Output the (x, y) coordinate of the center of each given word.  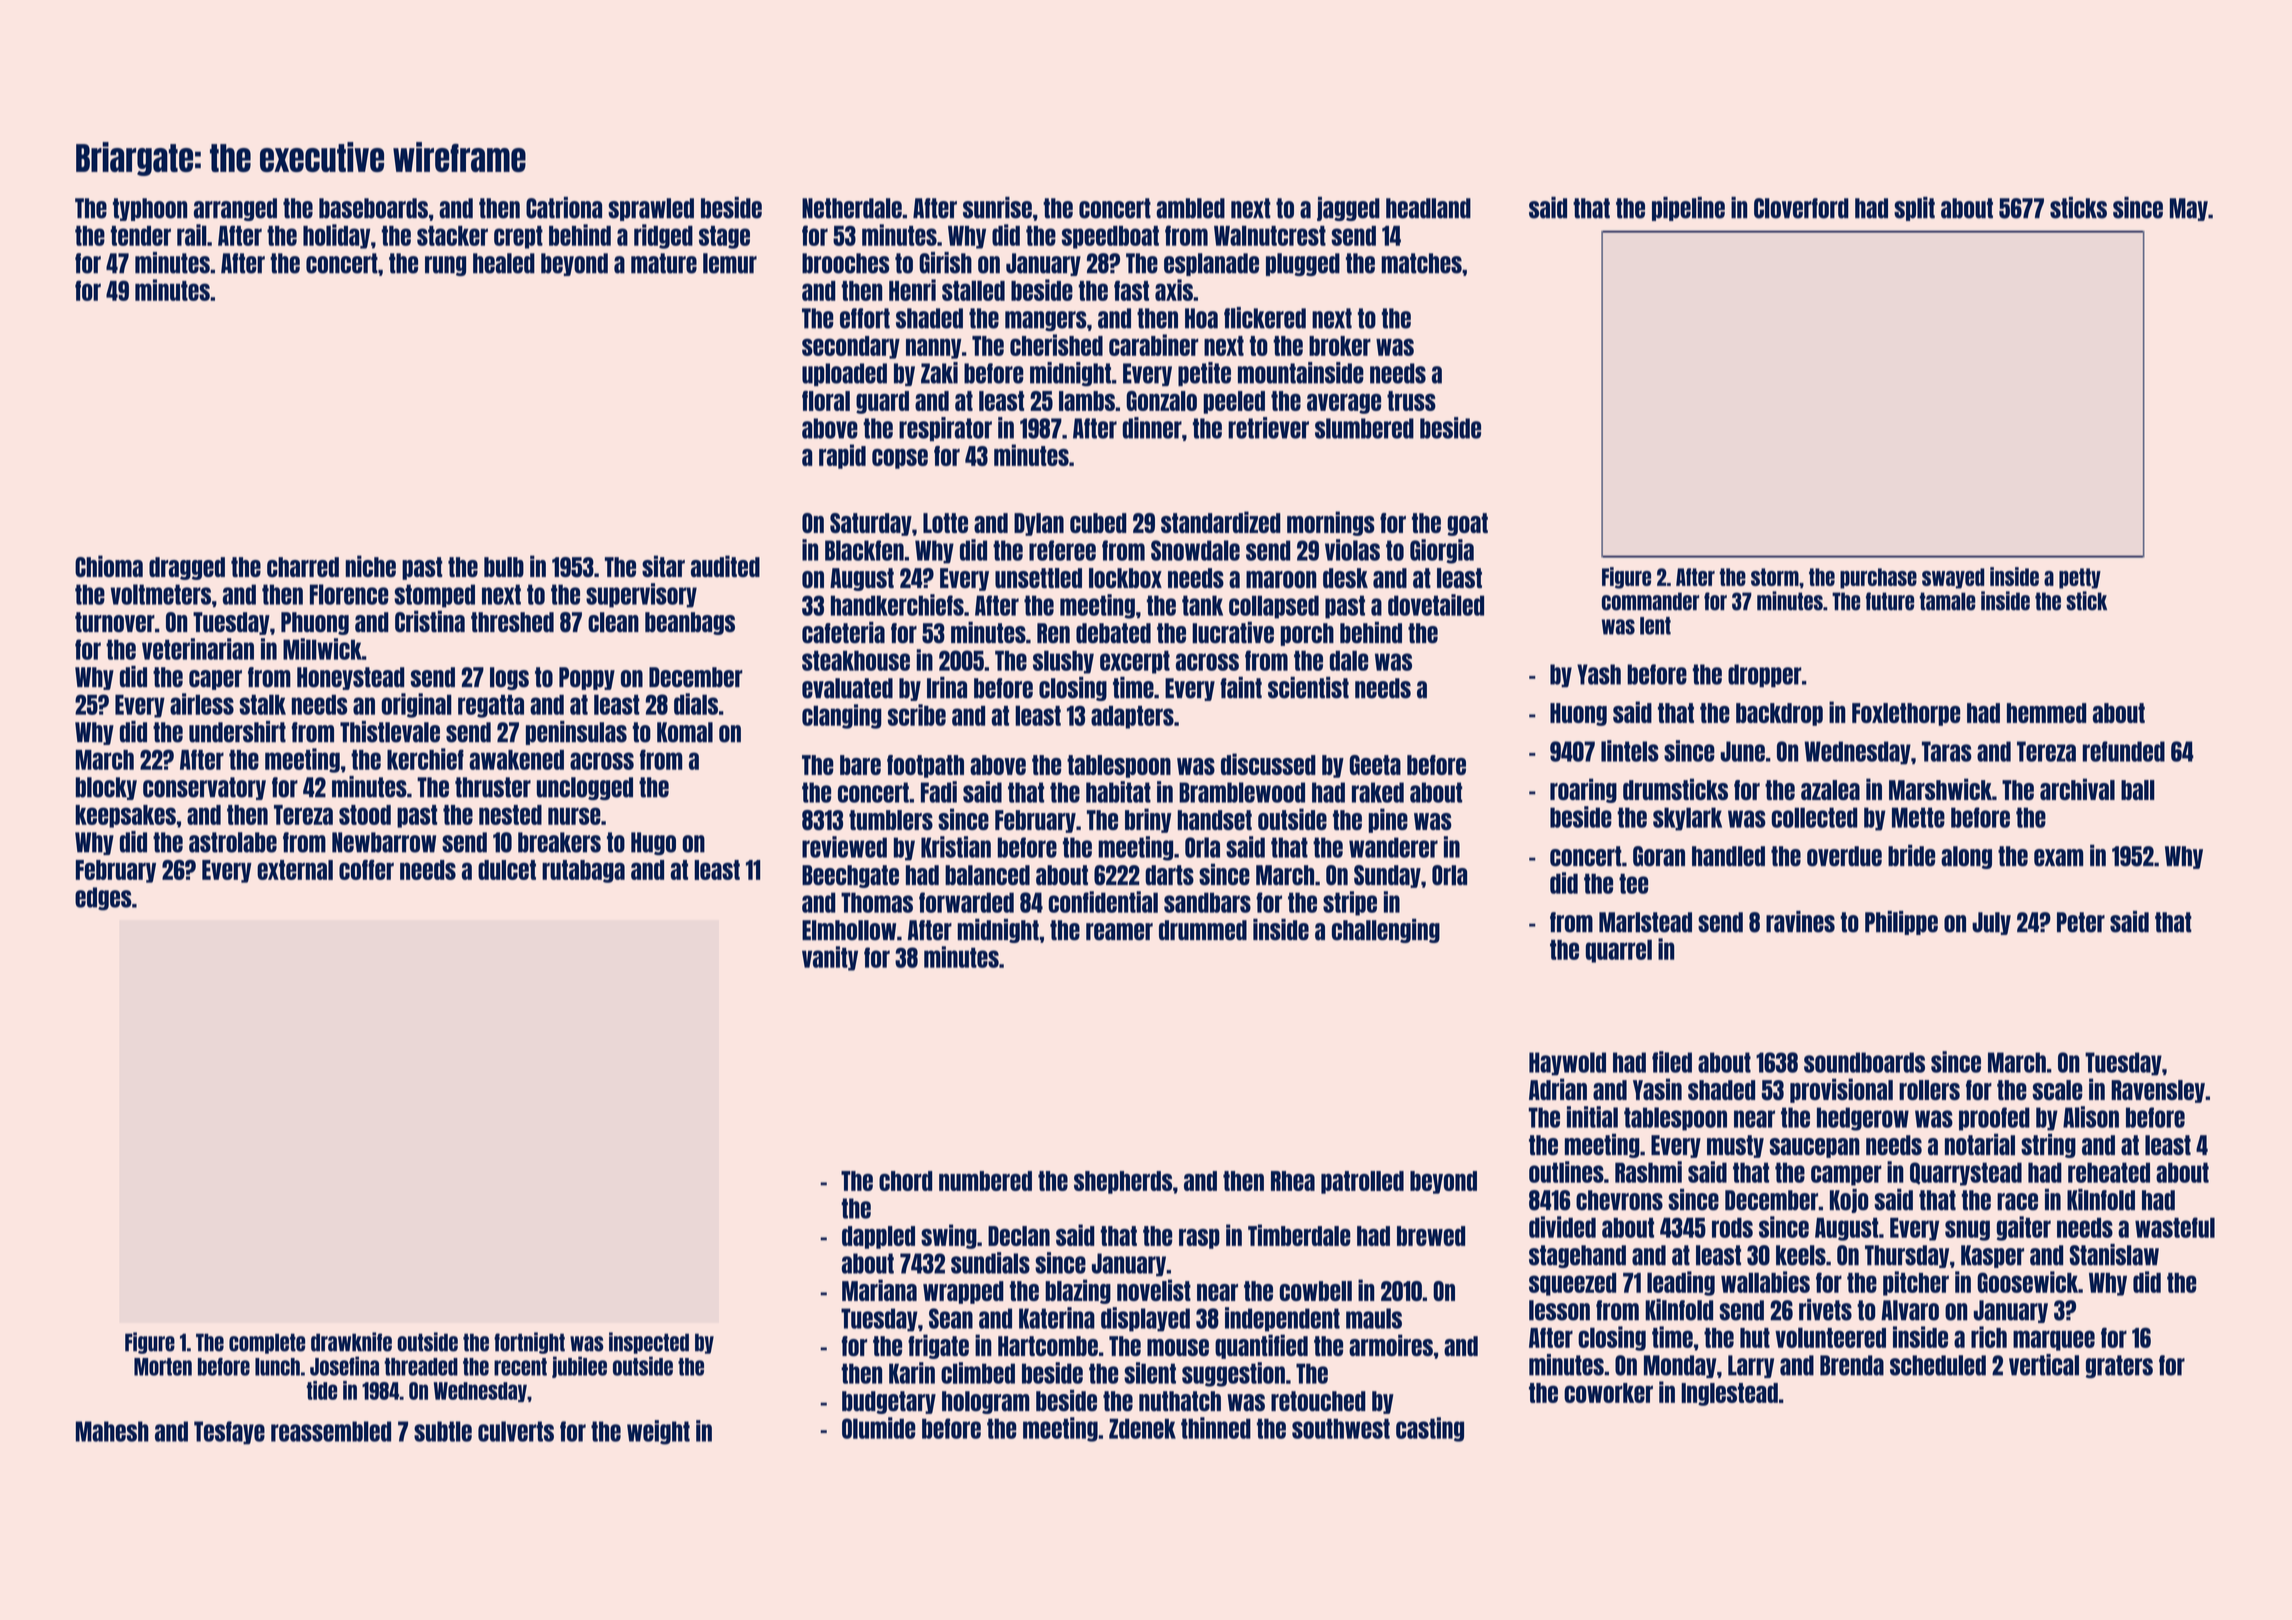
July (1991, 923)
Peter (2081, 922)
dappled (878, 1237)
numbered (985, 1181)
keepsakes (125, 816)
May (2189, 209)
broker (1340, 346)
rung (445, 266)
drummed (1203, 930)
